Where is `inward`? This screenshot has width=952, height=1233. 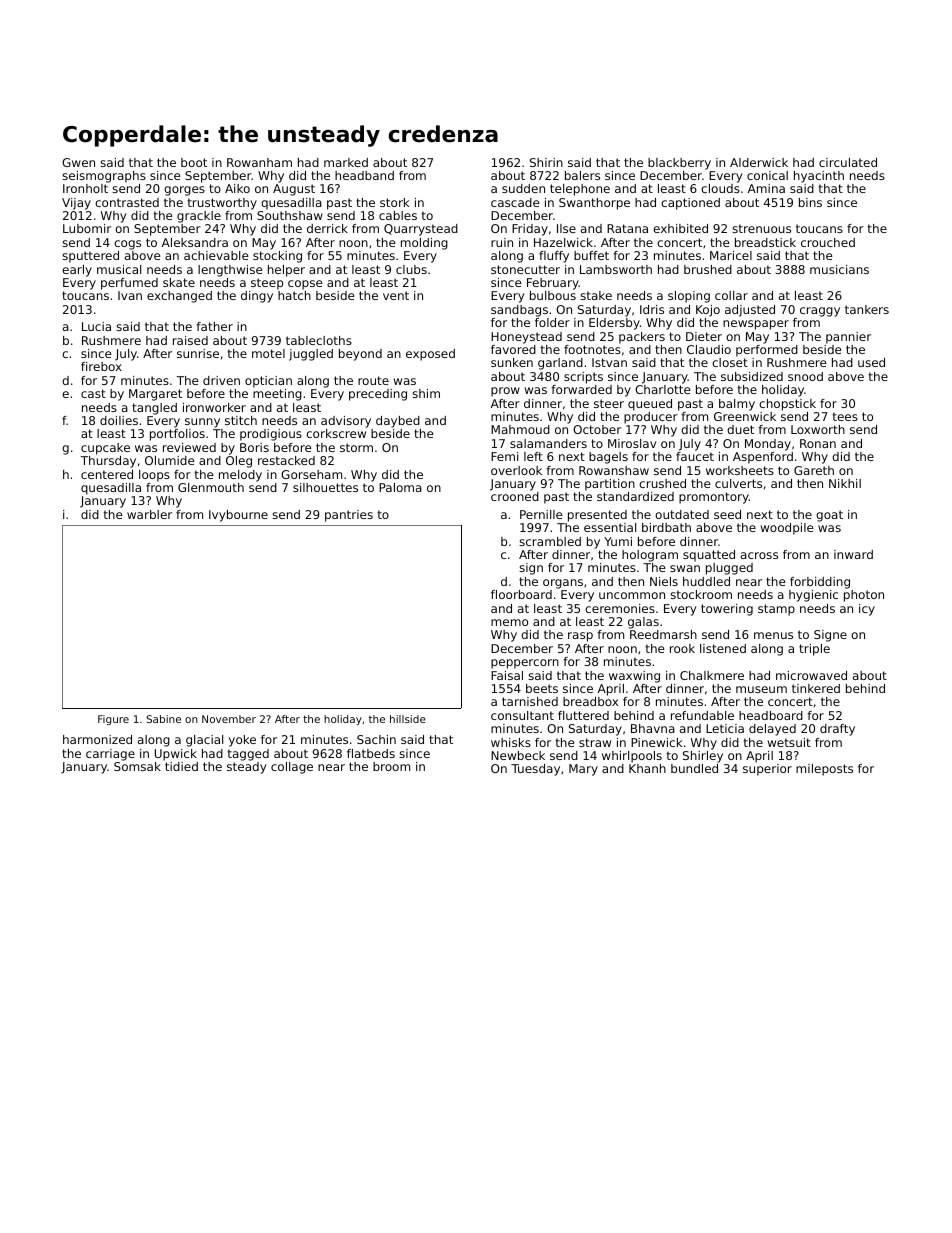 inward is located at coordinates (853, 554).
